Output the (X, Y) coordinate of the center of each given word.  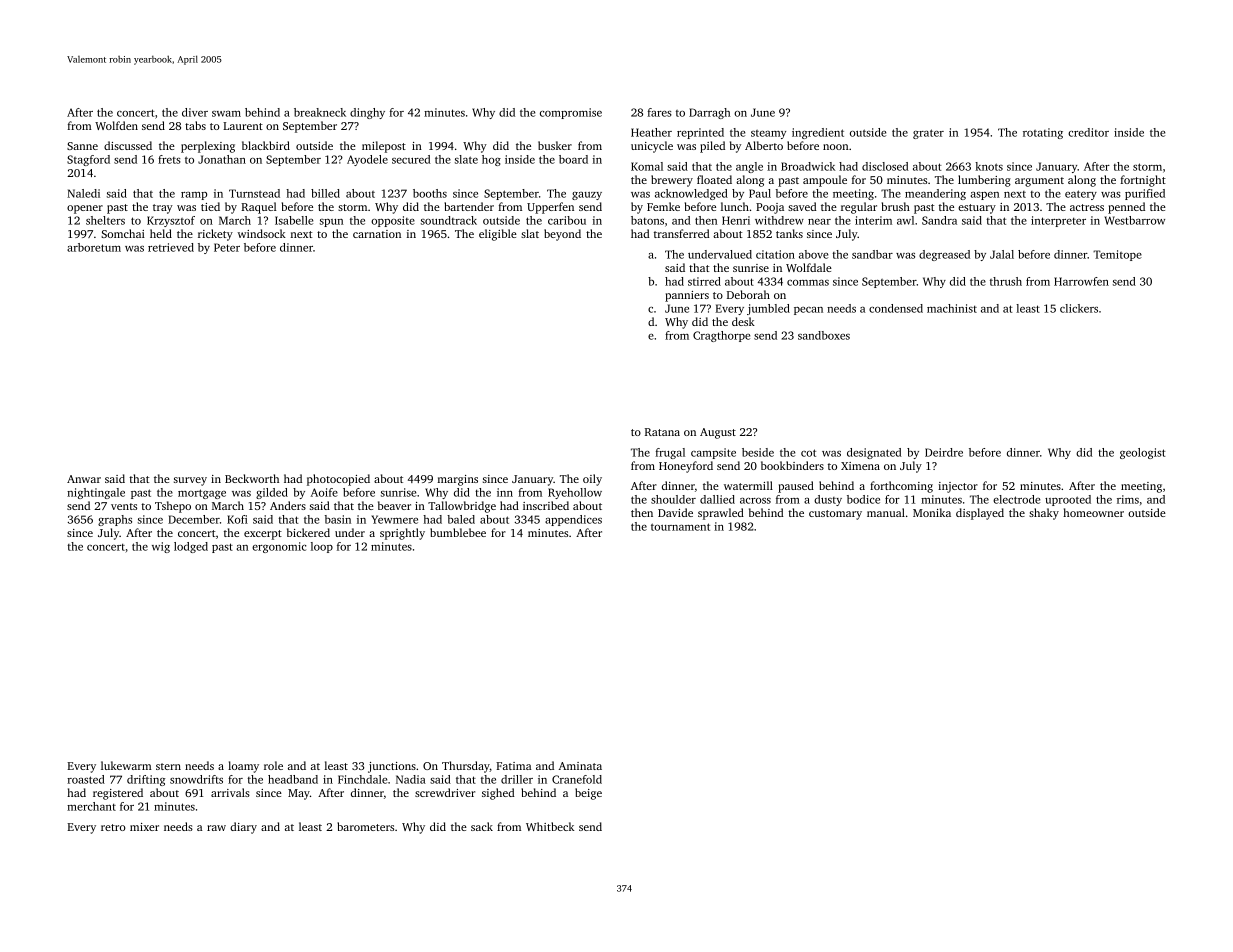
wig (161, 547)
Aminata (580, 766)
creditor (1088, 132)
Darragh (710, 113)
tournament (680, 527)
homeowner (1093, 512)
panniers (687, 296)
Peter (227, 247)
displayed (980, 514)
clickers (1079, 308)
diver (195, 112)
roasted (86, 779)
